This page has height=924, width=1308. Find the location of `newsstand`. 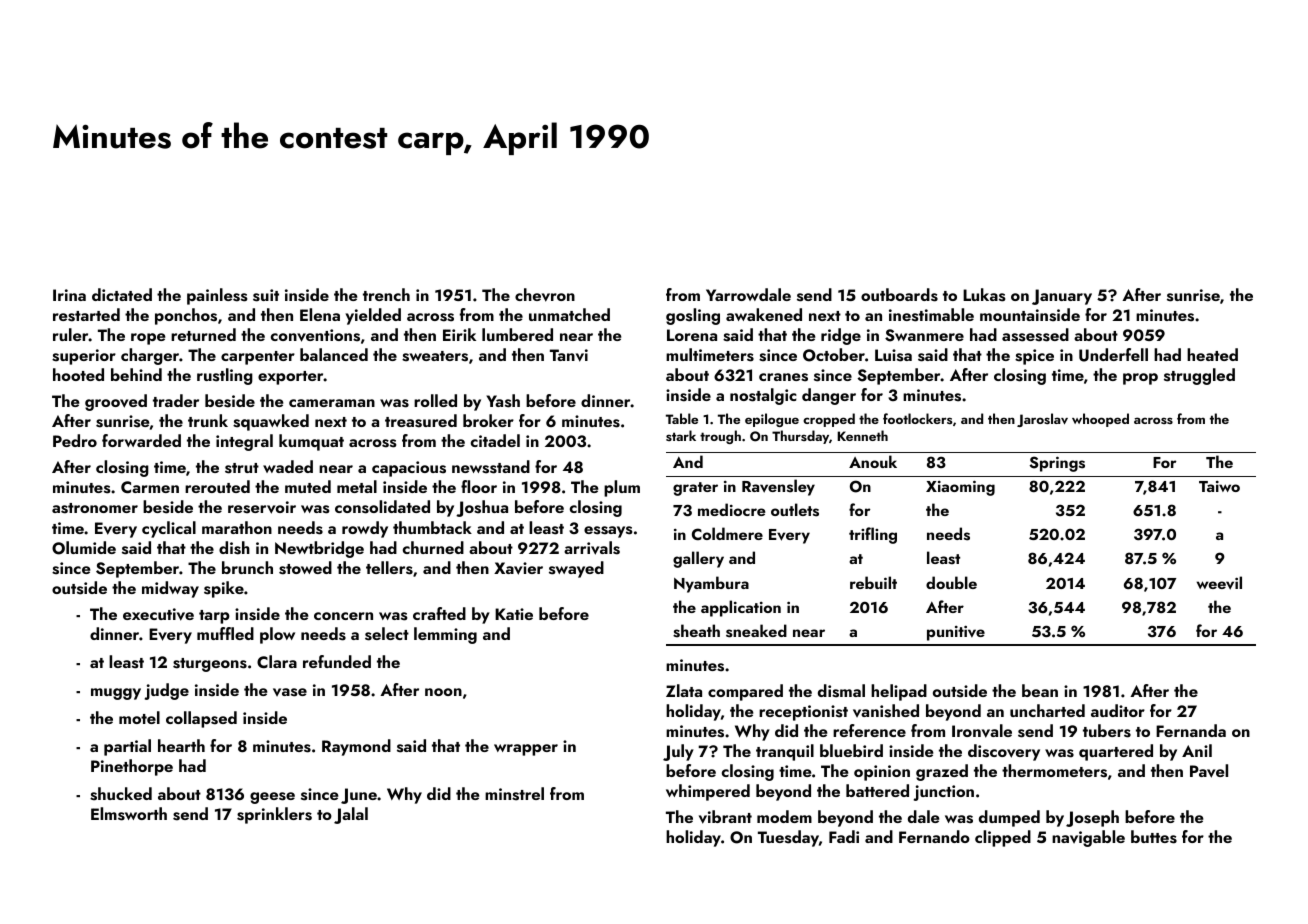

newsstand is located at coordinates (491, 467).
